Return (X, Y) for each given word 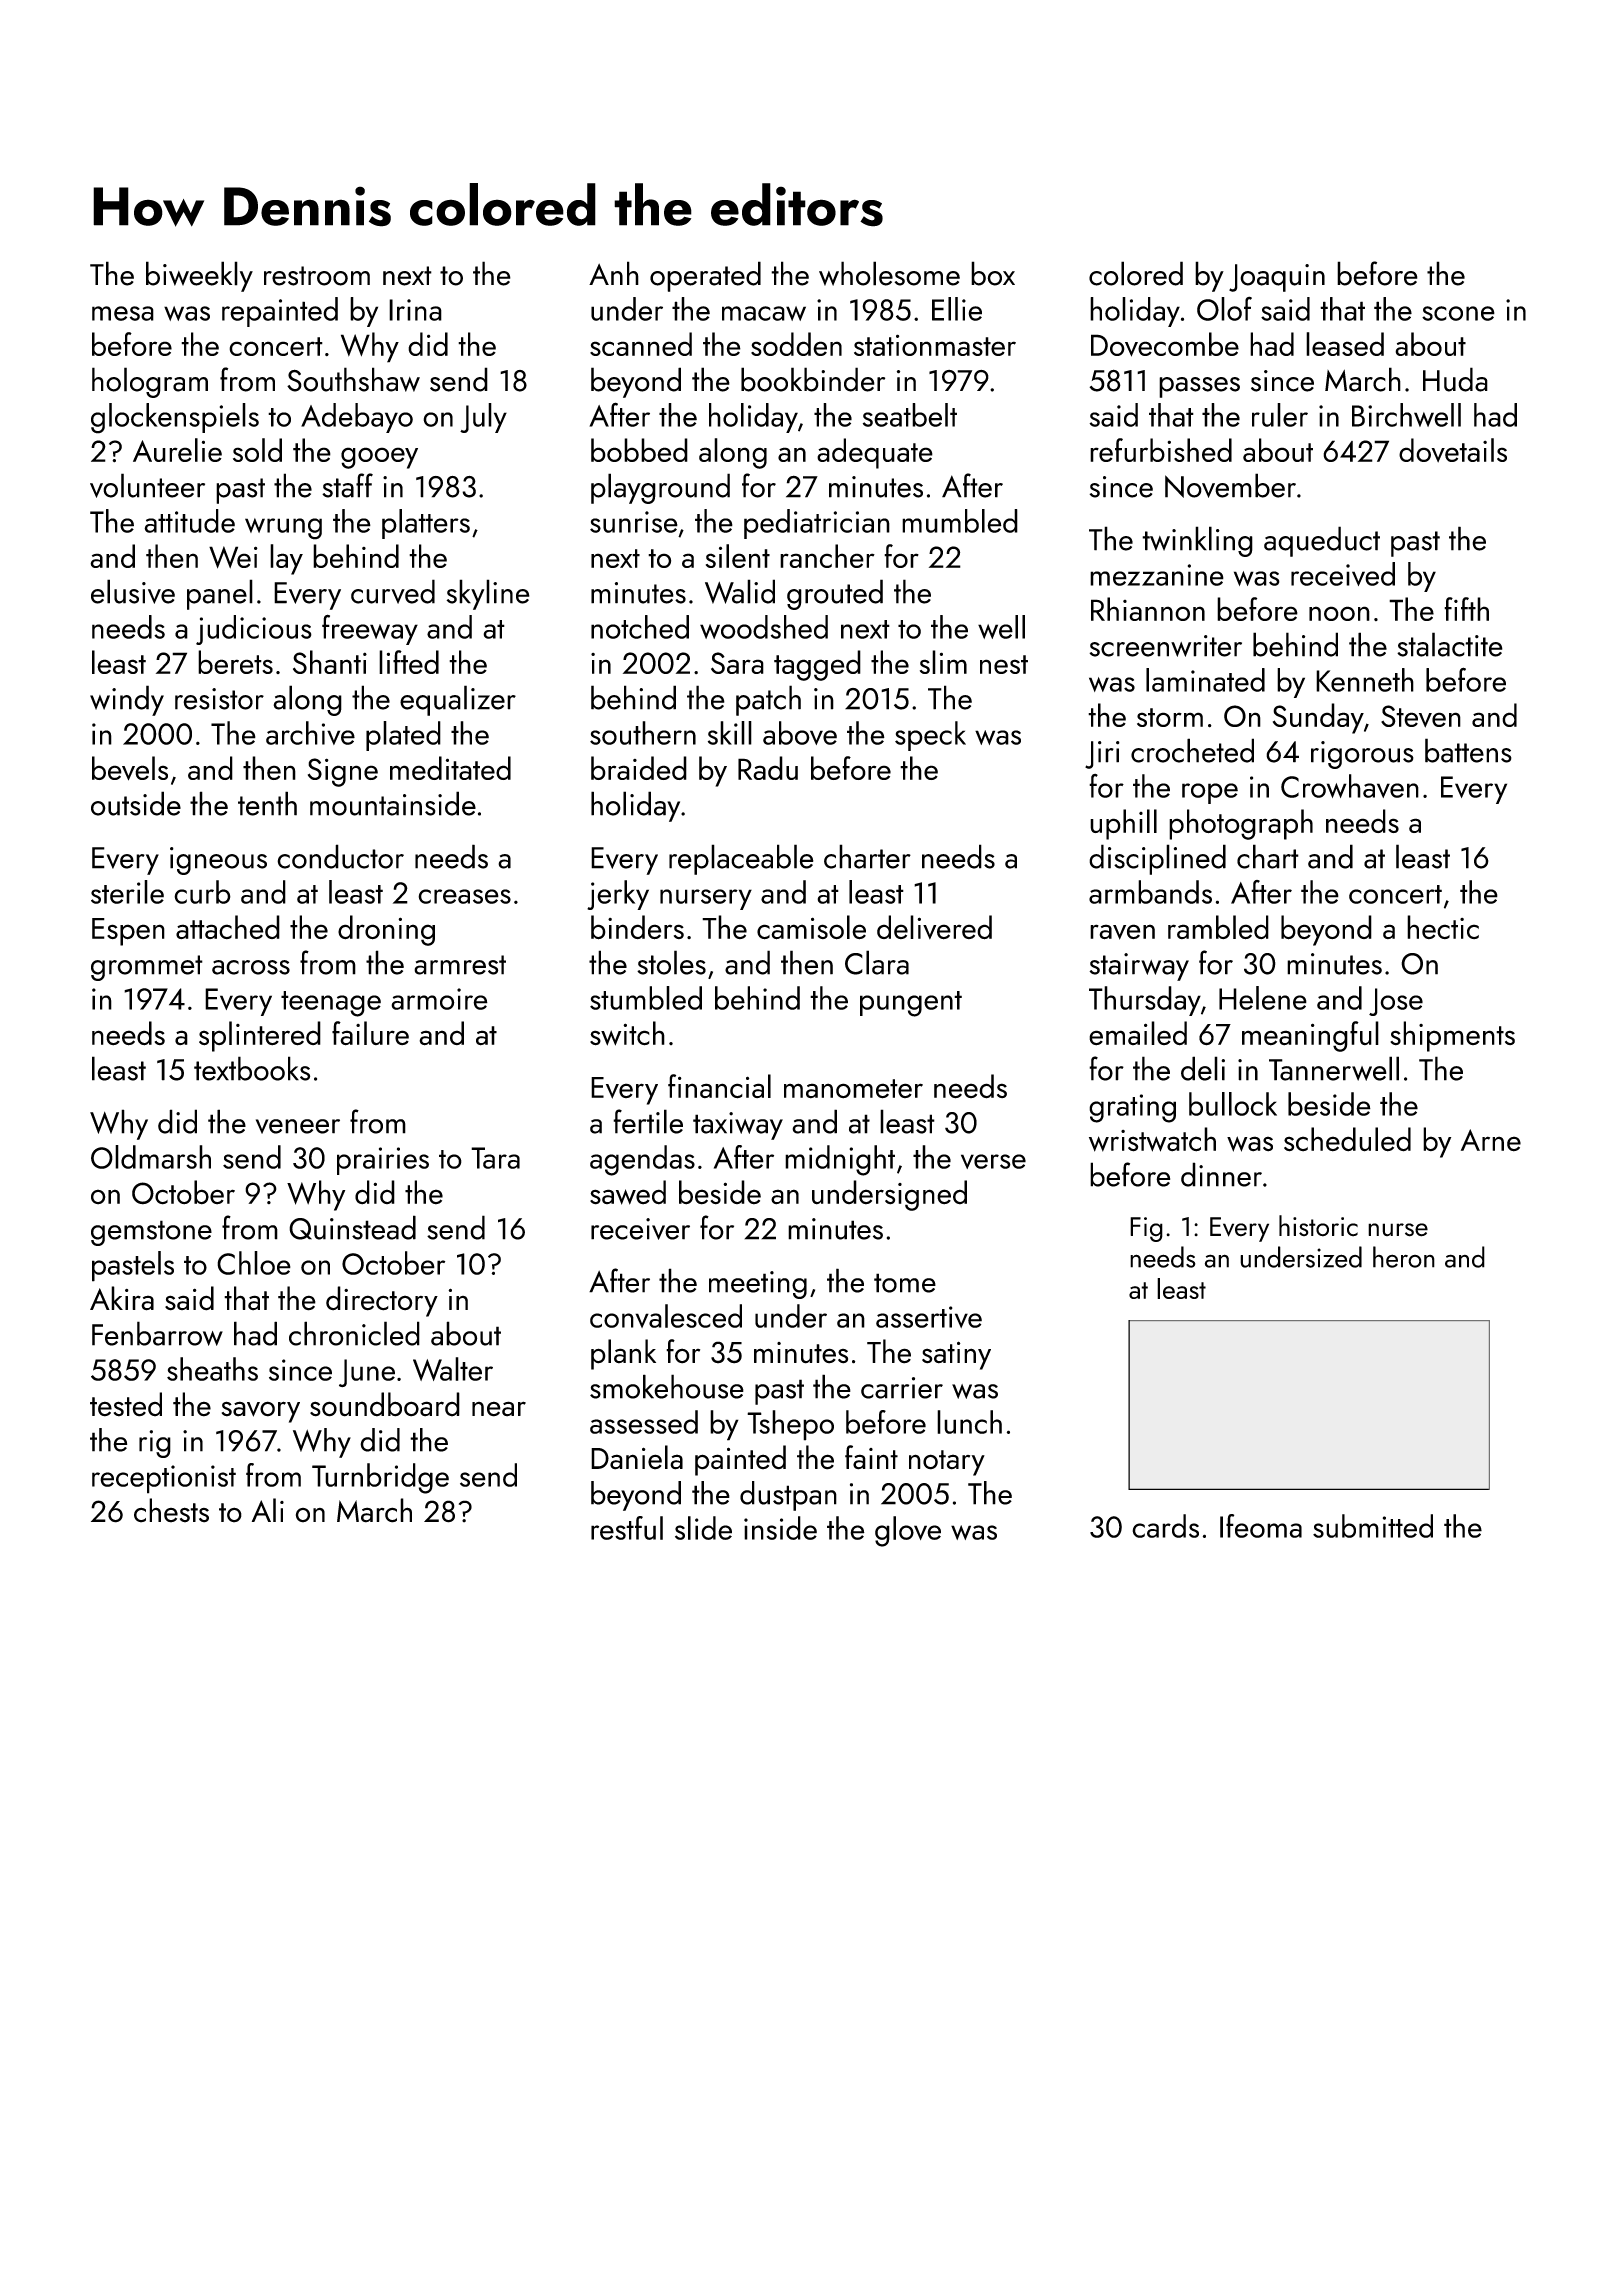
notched (640, 627)
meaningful (1310, 1036)
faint (871, 1457)
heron (1404, 1257)
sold (257, 450)
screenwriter (1165, 646)
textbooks (252, 1068)
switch (627, 1033)
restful (627, 1528)
